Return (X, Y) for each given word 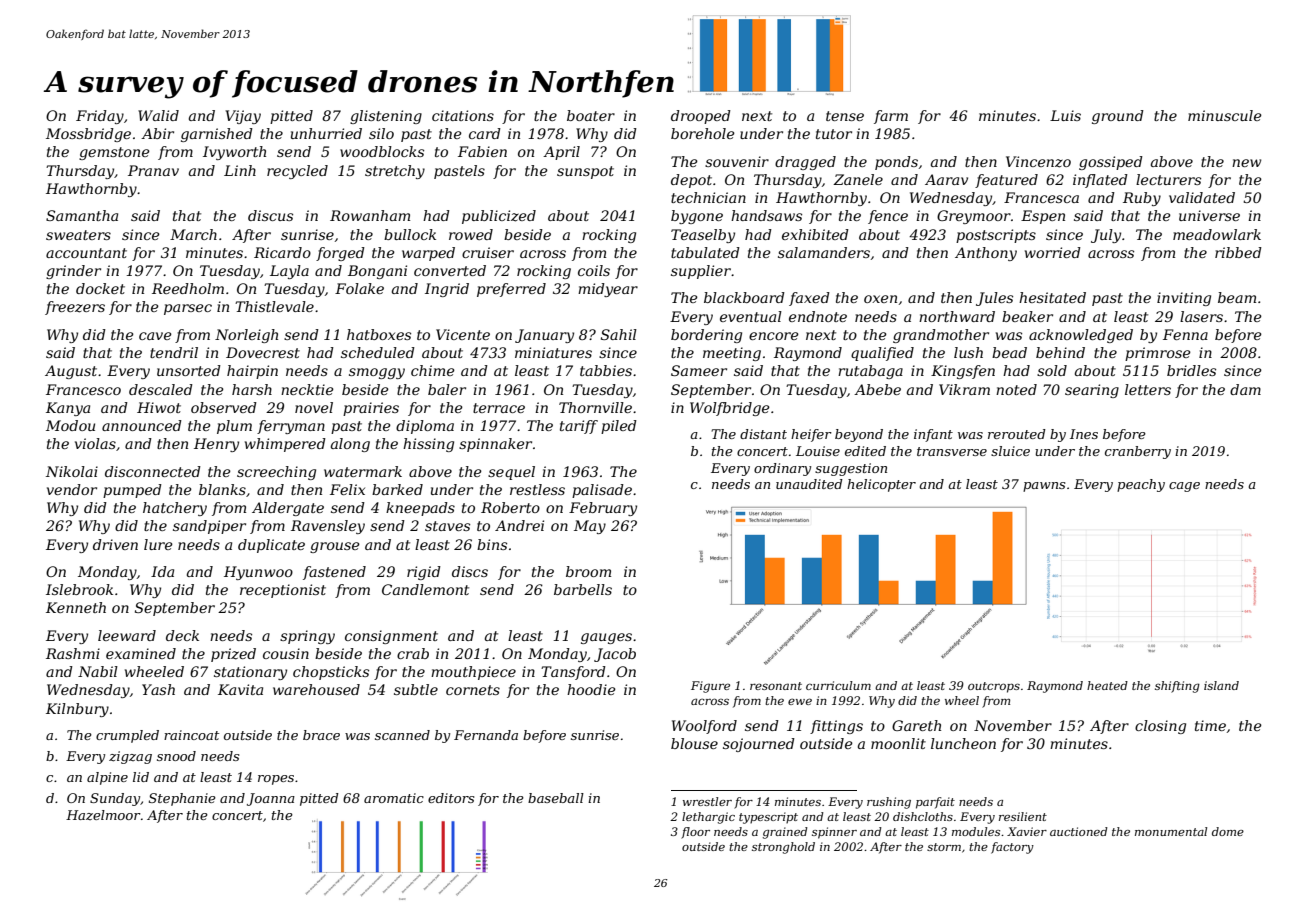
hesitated (1052, 297)
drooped (701, 117)
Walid (158, 115)
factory (1012, 848)
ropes (276, 780)
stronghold (783, 848)
